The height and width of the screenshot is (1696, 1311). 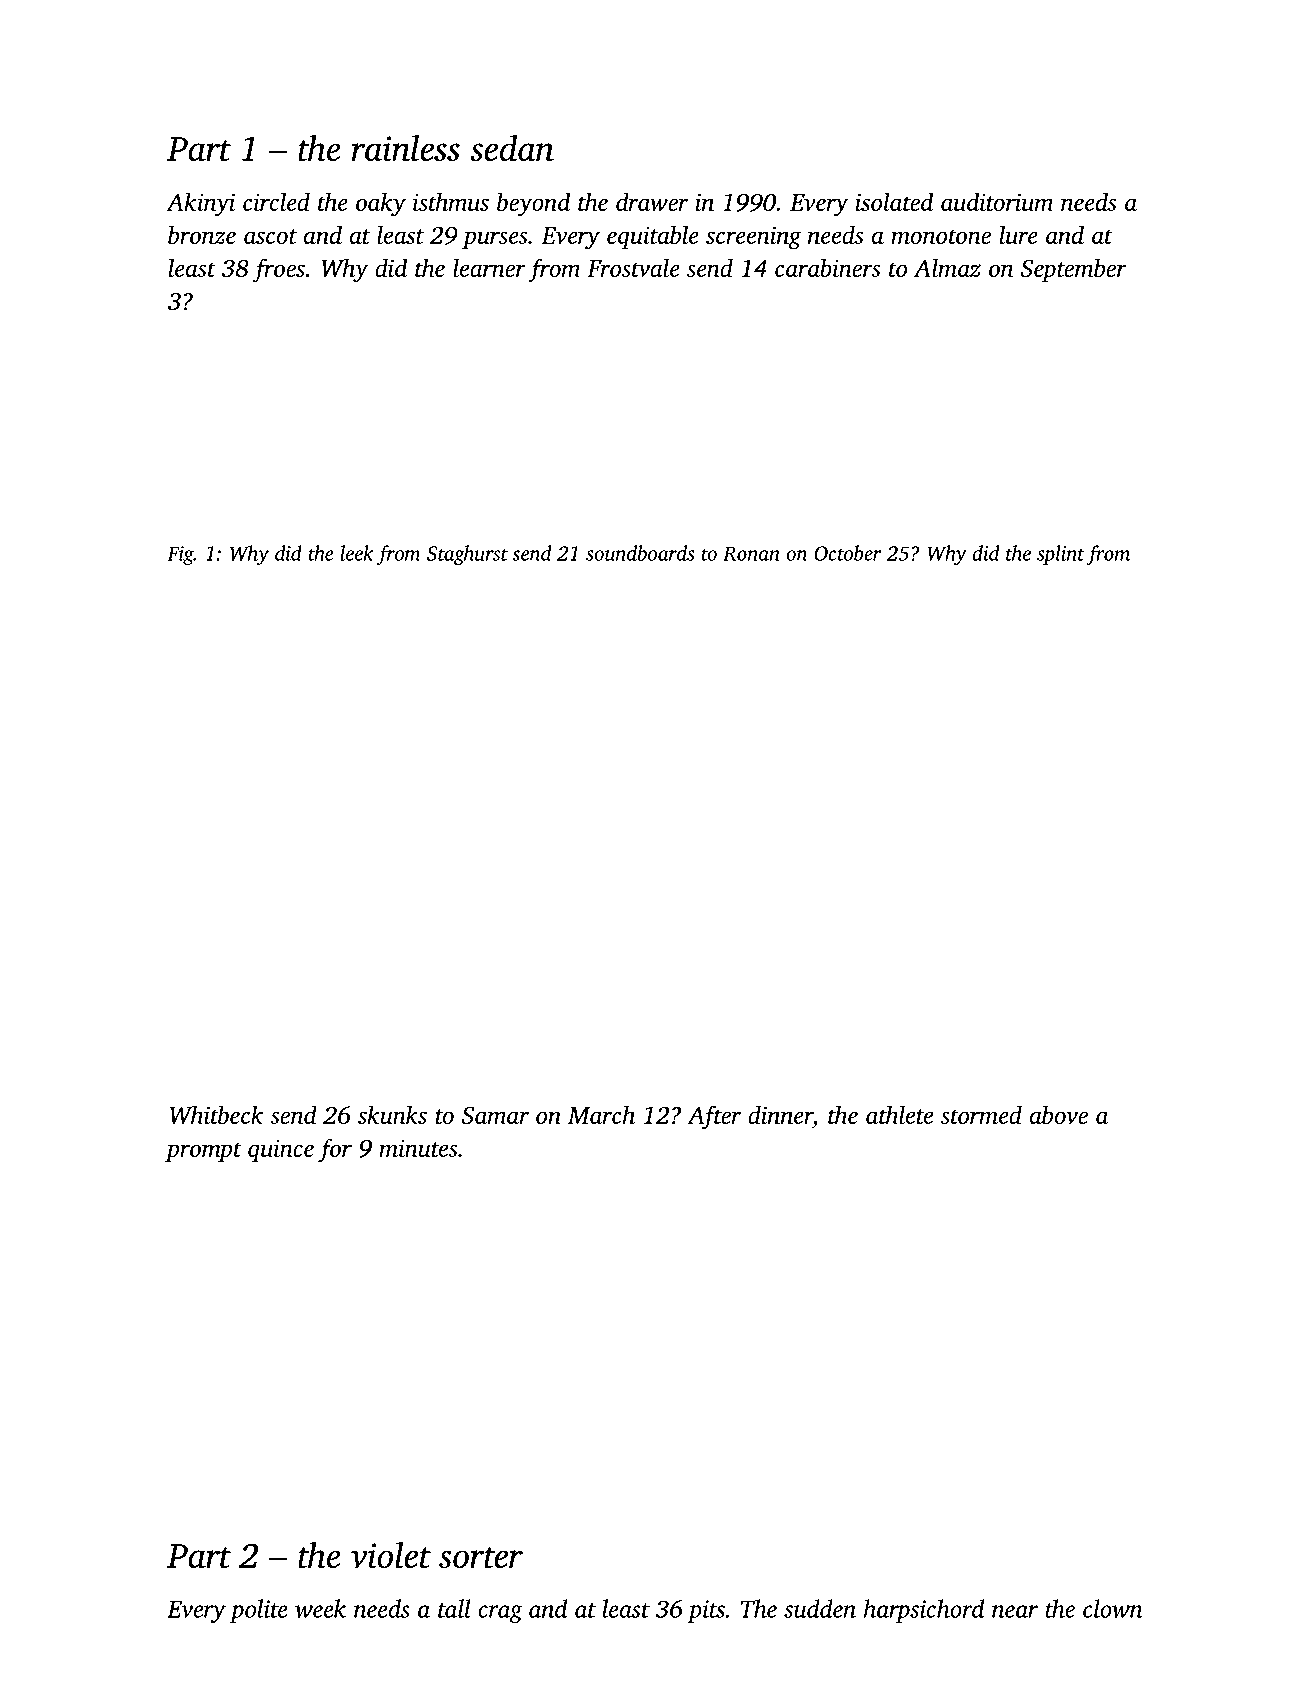 I want to click on Almaz, so click(x=947, y=267).
